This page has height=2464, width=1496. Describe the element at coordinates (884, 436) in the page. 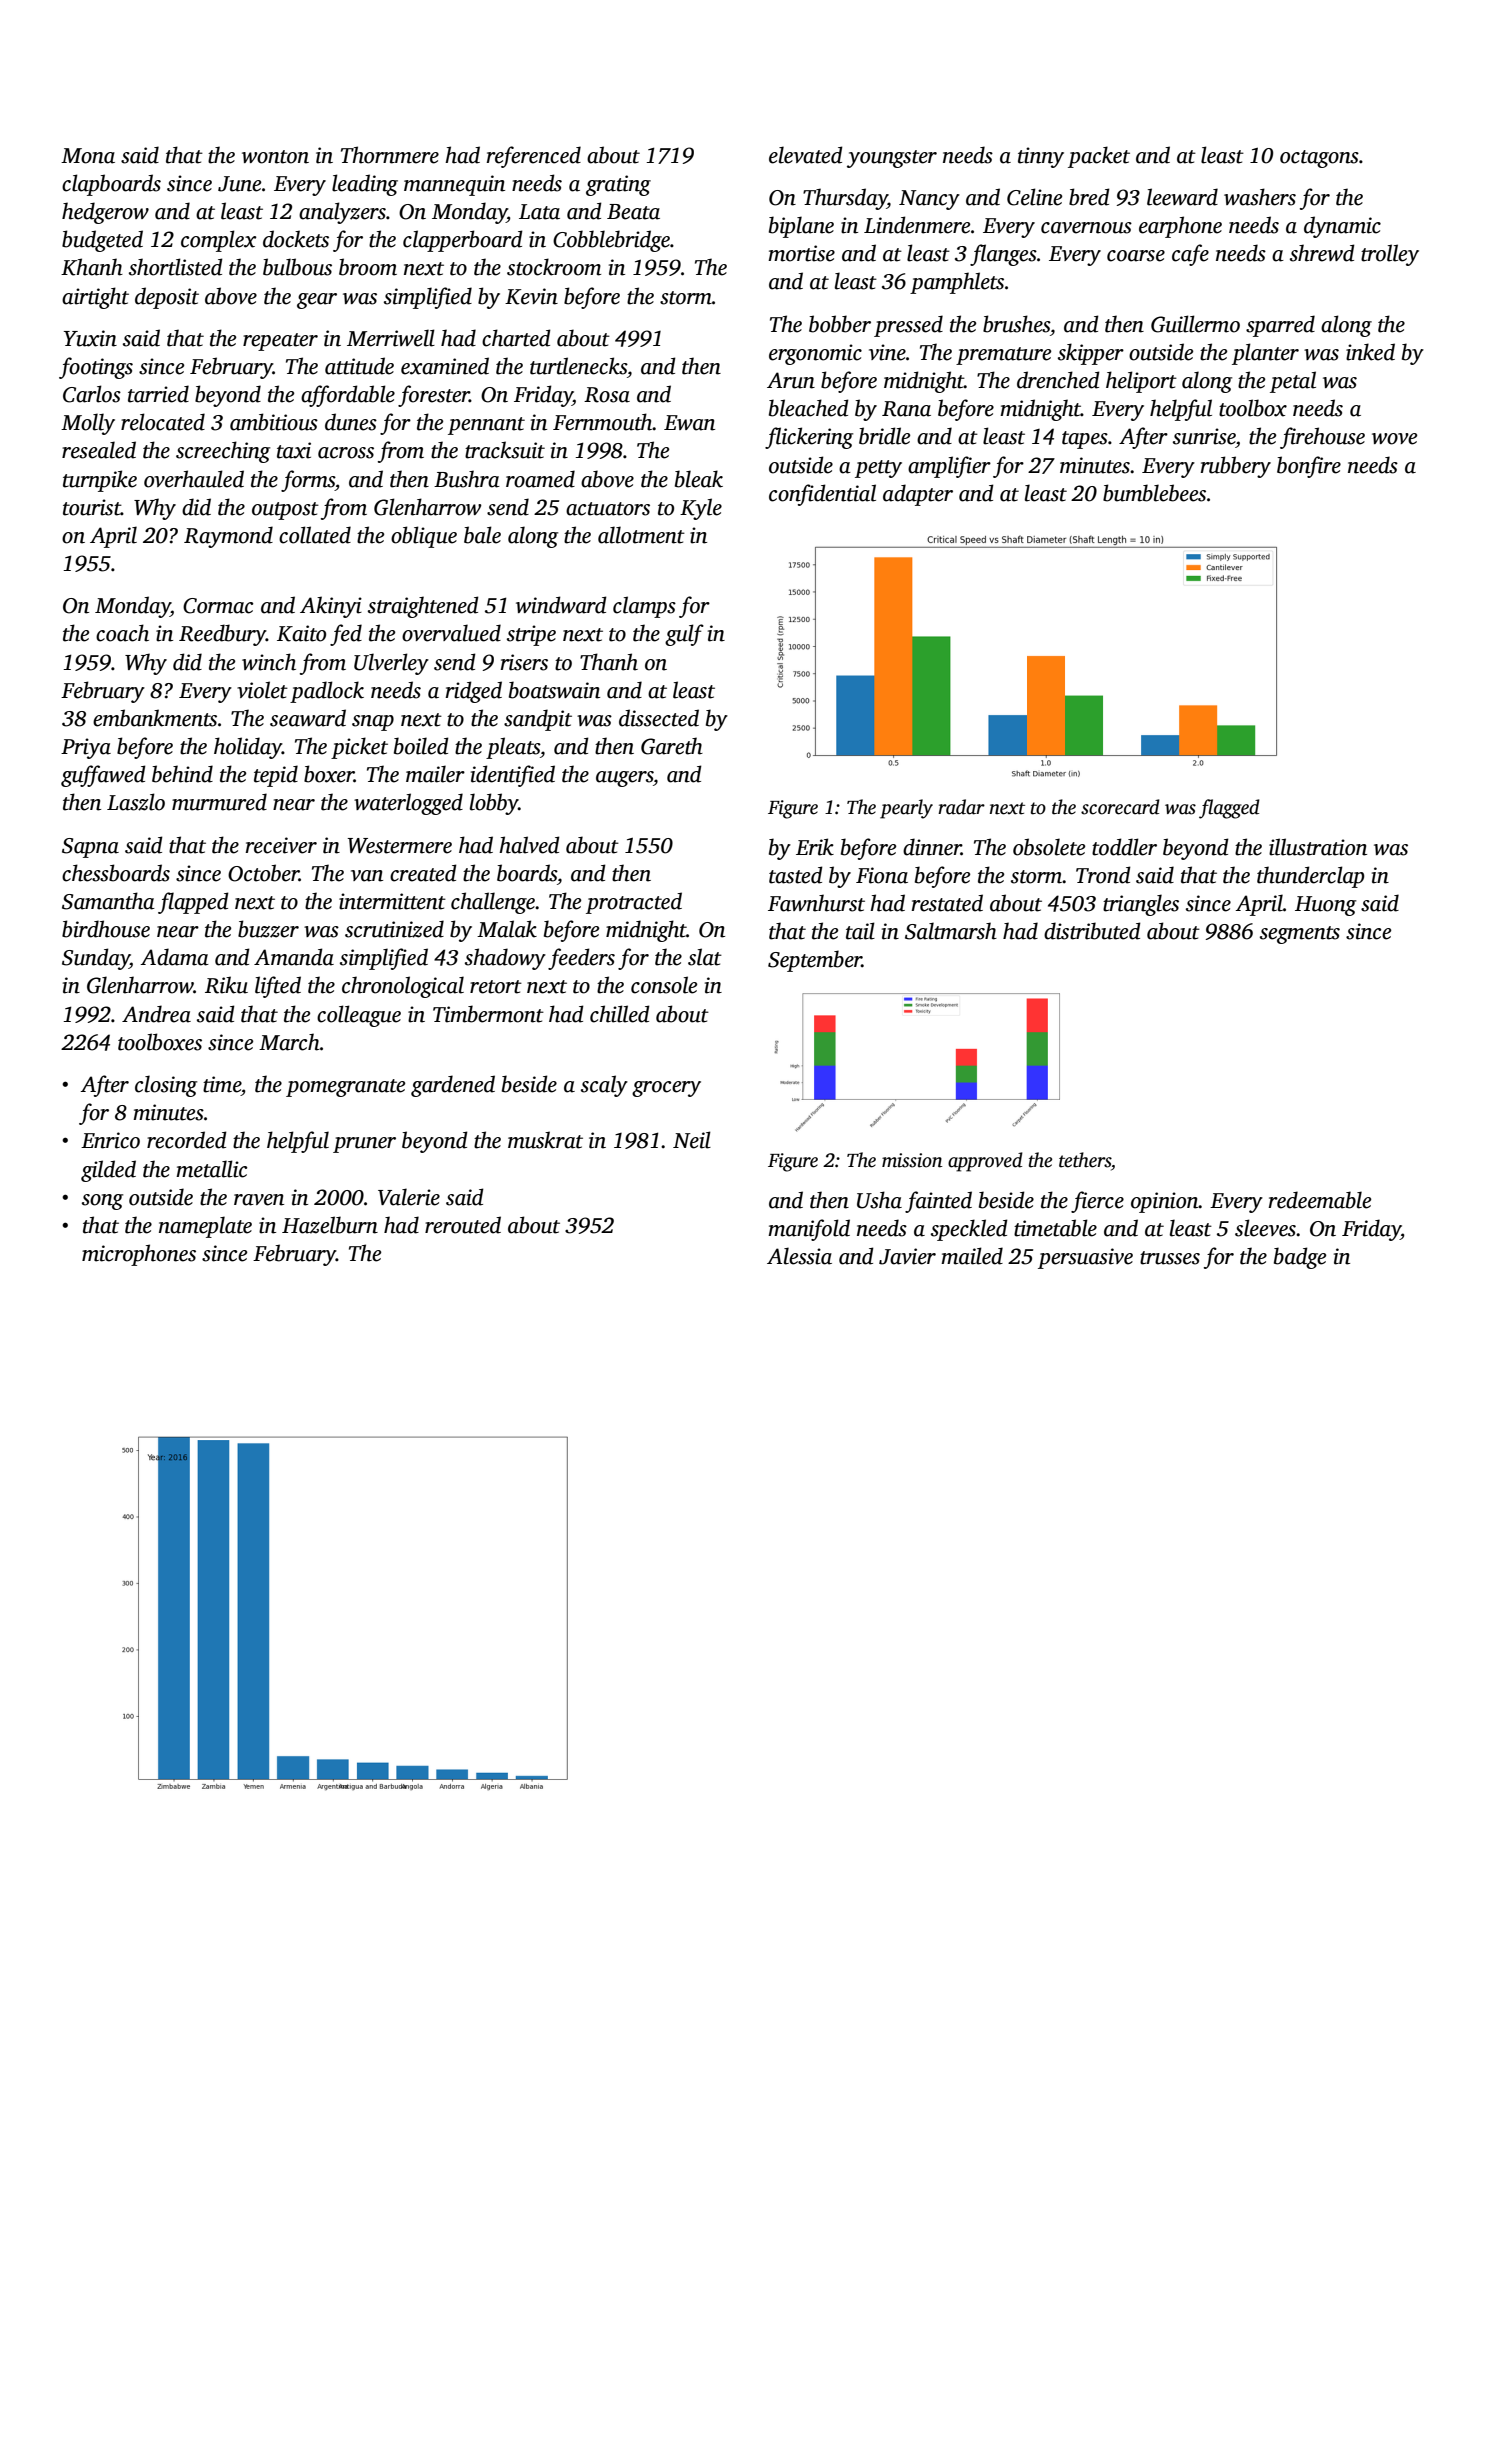

I see `bridle` at that location.
